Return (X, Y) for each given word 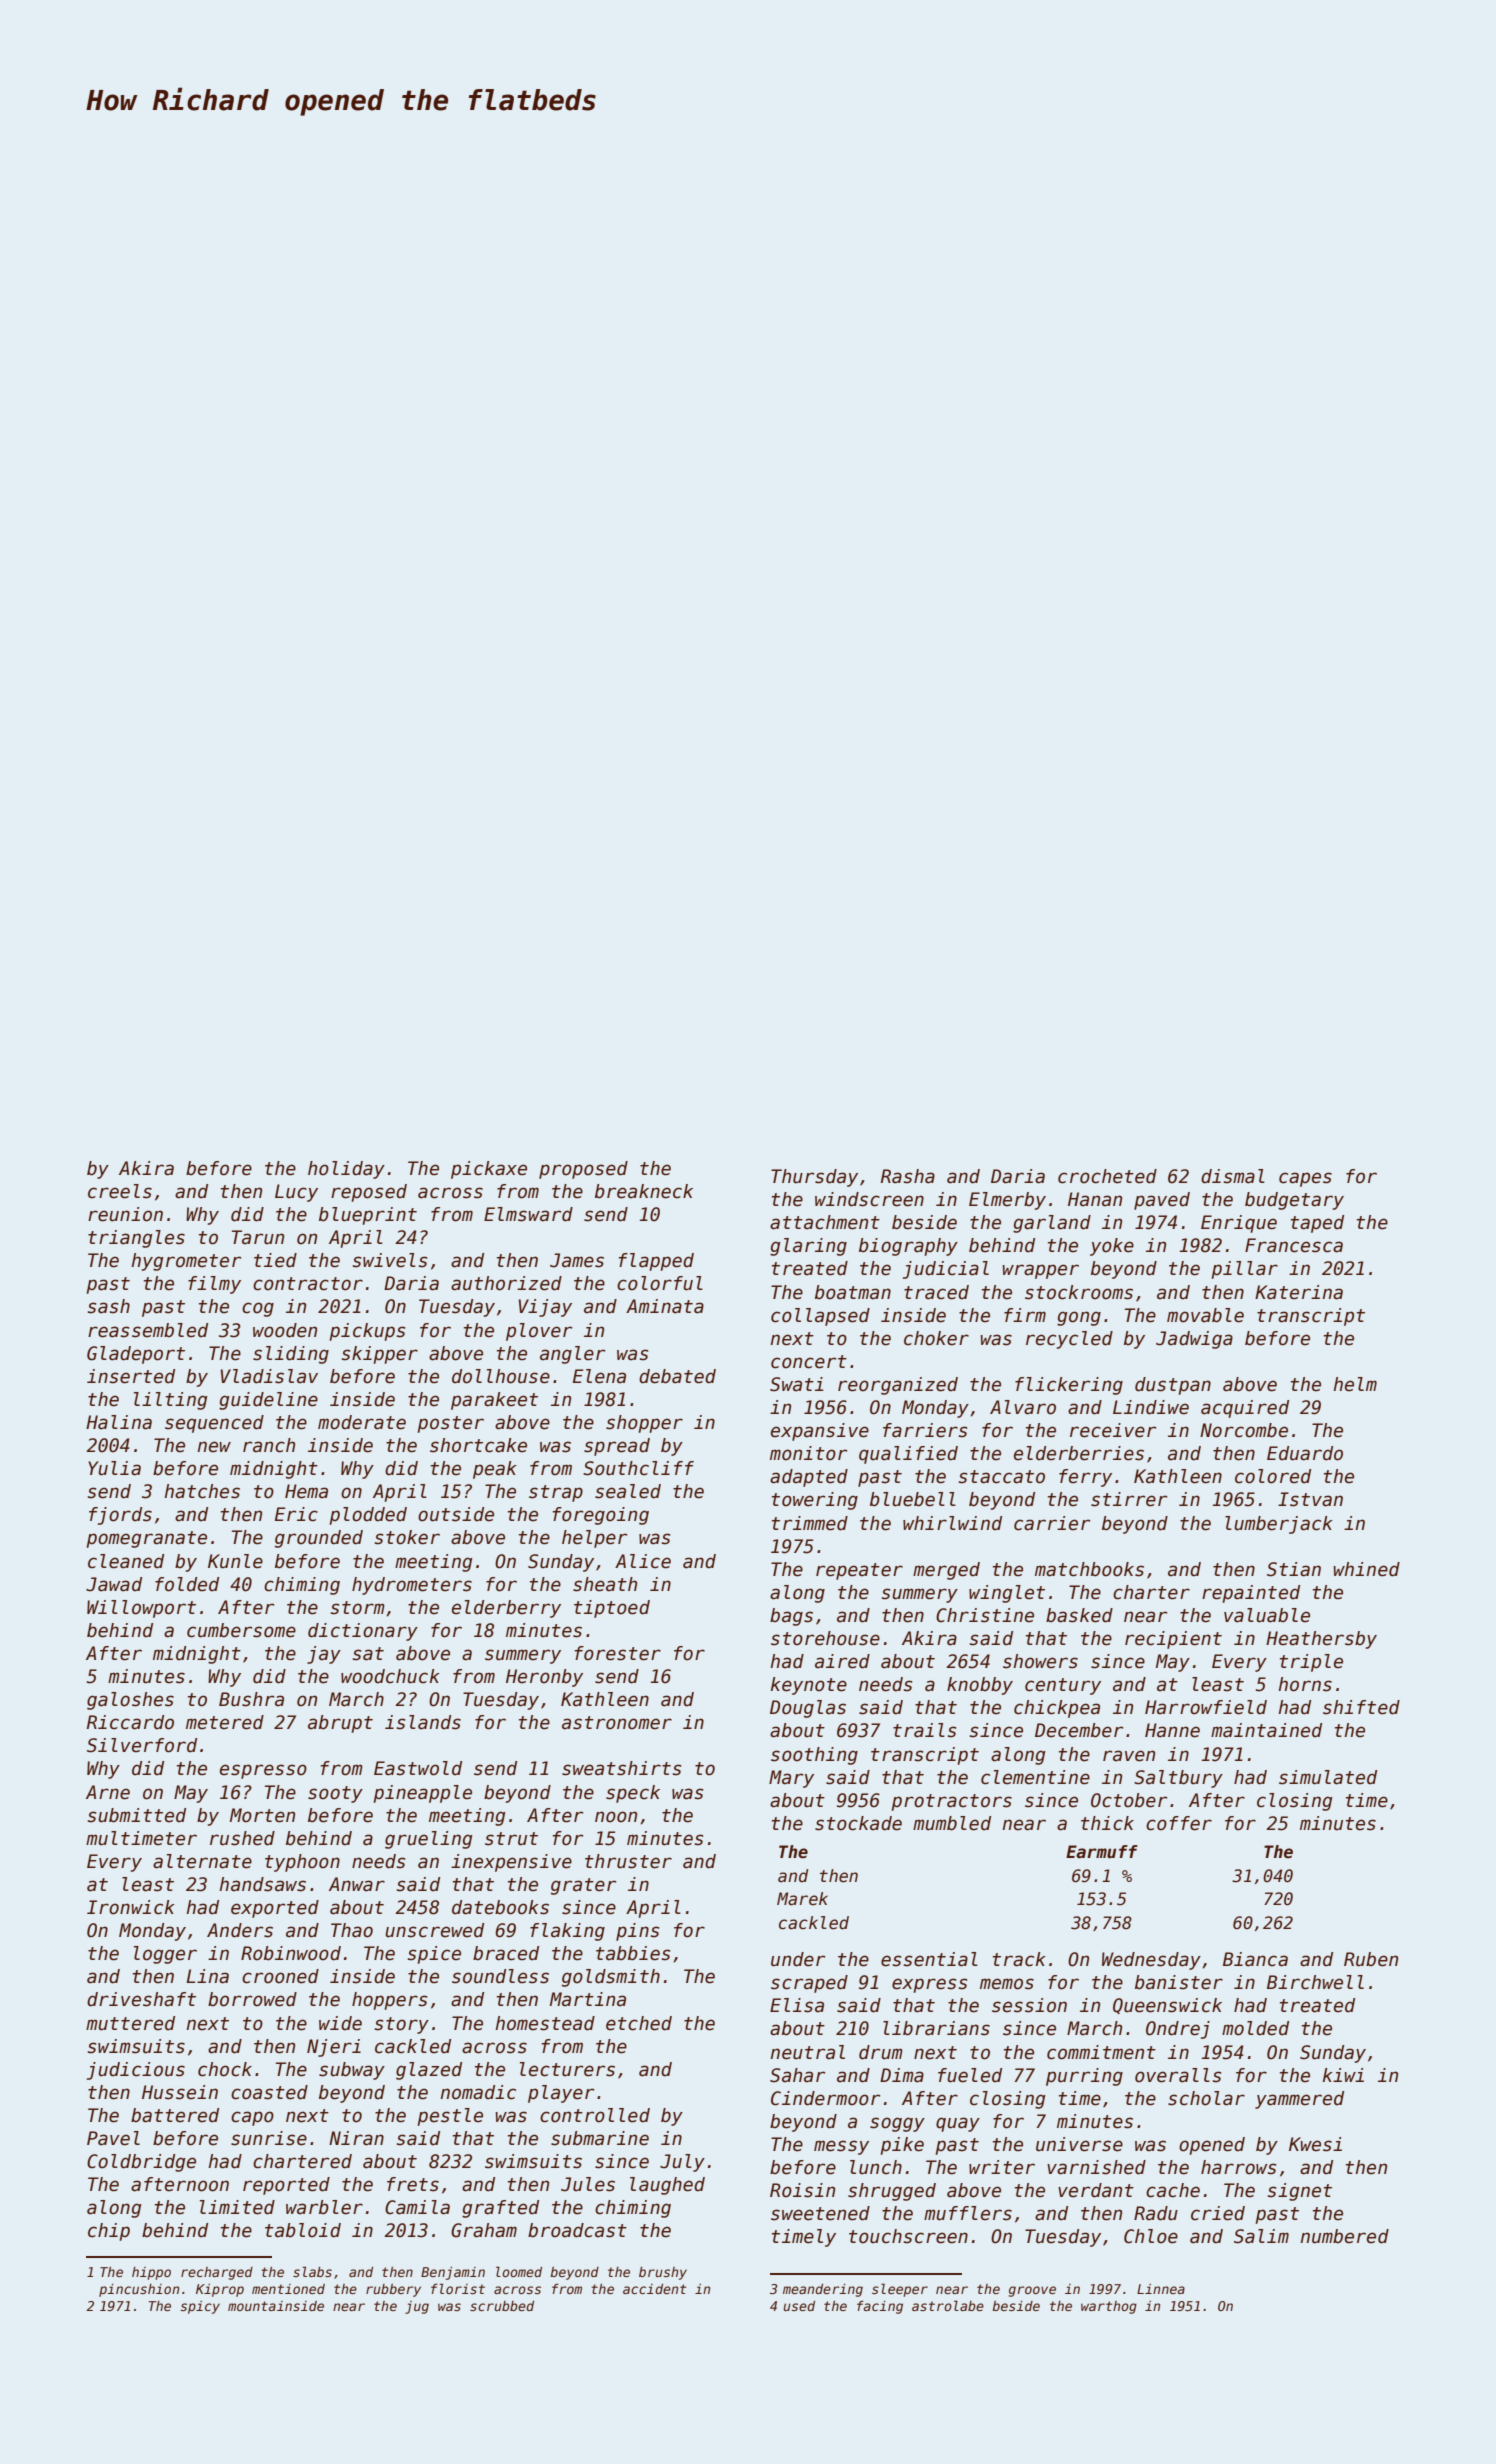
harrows (1239, 2167)
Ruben (1371, 1959)
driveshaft (141, 1999)
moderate (362, 1422)
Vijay (545, 1308)
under (798, 1959)
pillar (1245, 1270)
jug (417, 2307)
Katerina (1299, 1292)
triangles (136, 1239)
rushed (242, 1838)
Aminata (665, 1306)
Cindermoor (825, 2098)
